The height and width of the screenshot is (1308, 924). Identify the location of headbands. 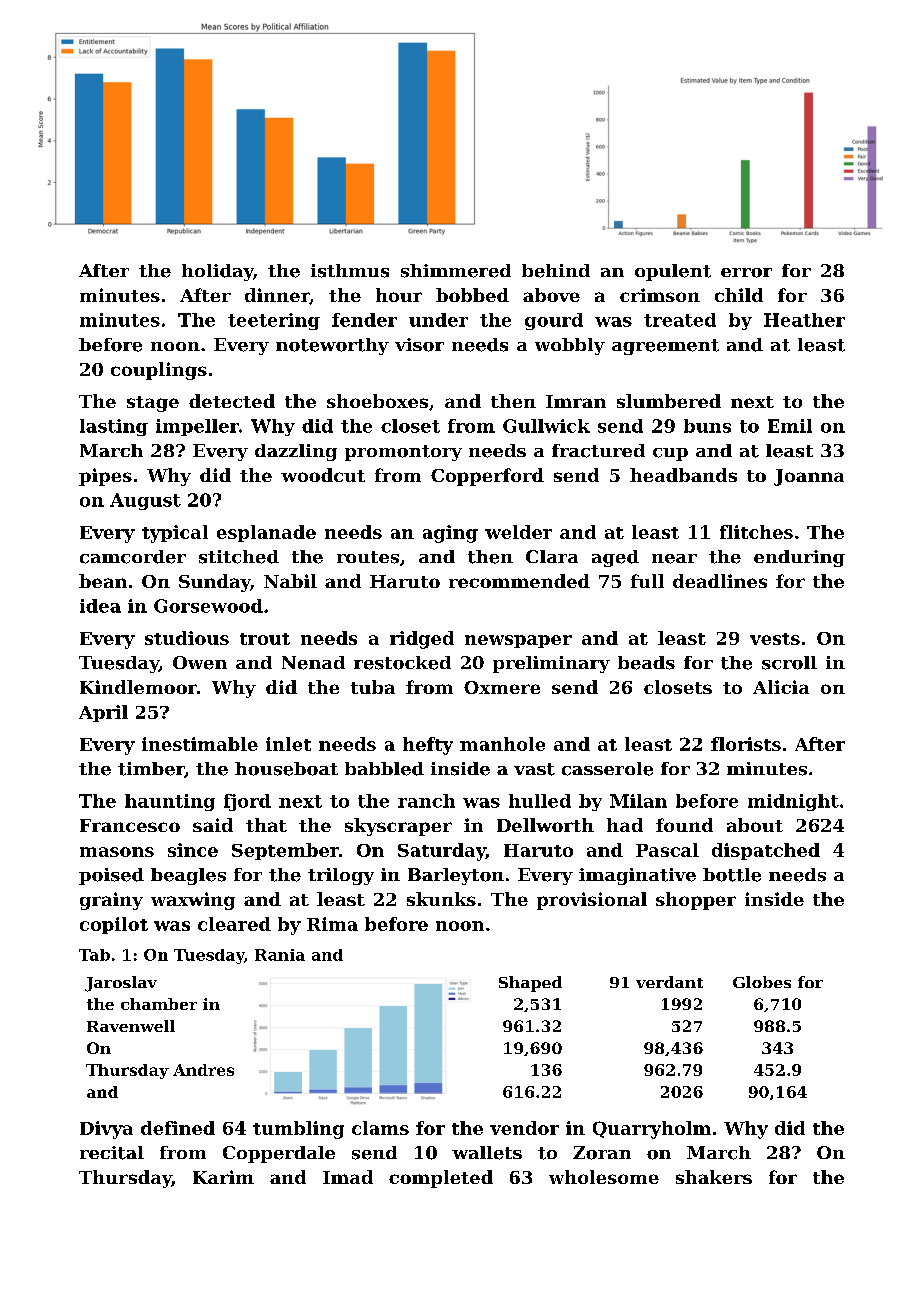
(683, 475).
